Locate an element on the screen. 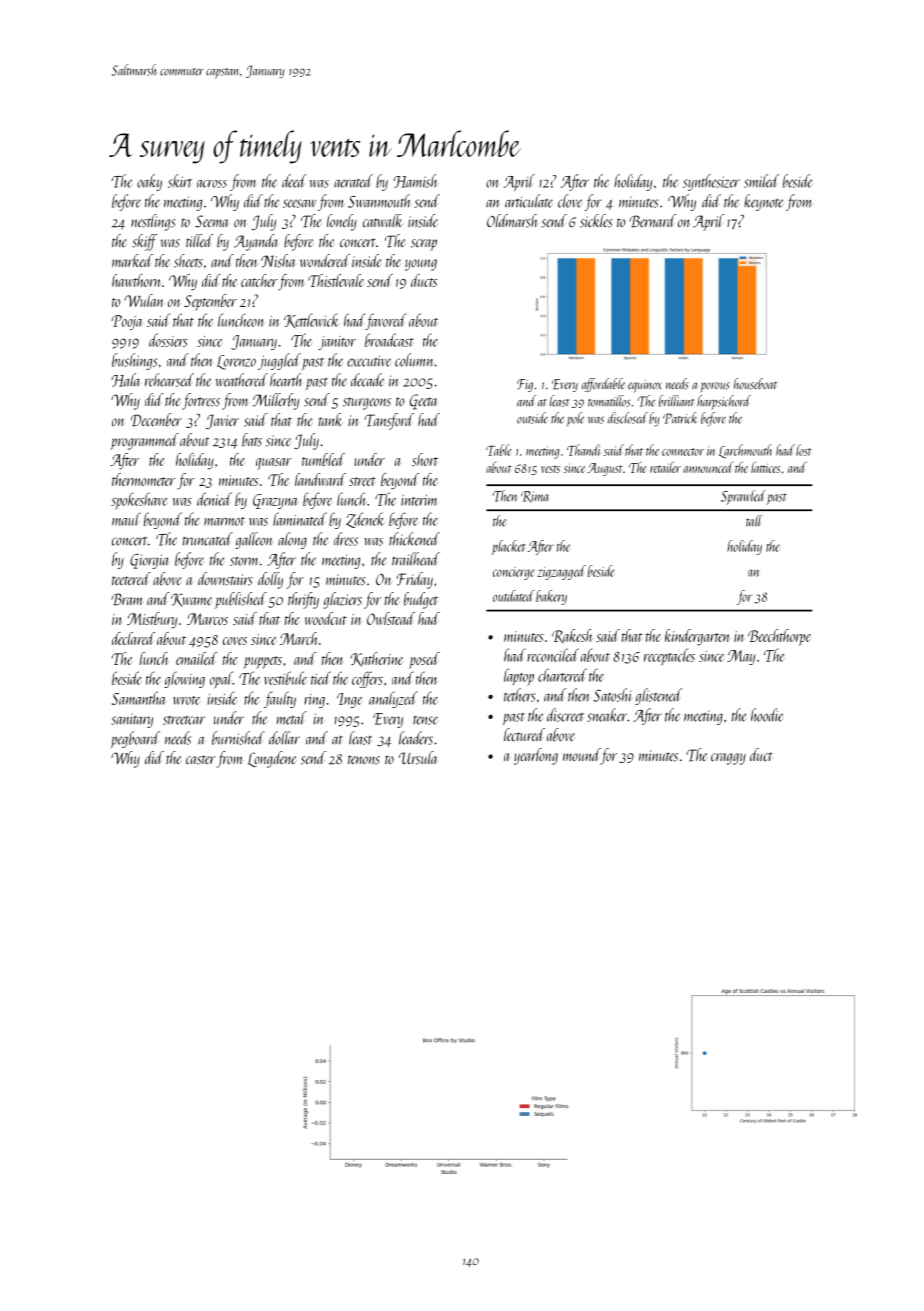 The width and height of the screenshot is (924, 1311). sanitary is located at coordinates (132, 720).
